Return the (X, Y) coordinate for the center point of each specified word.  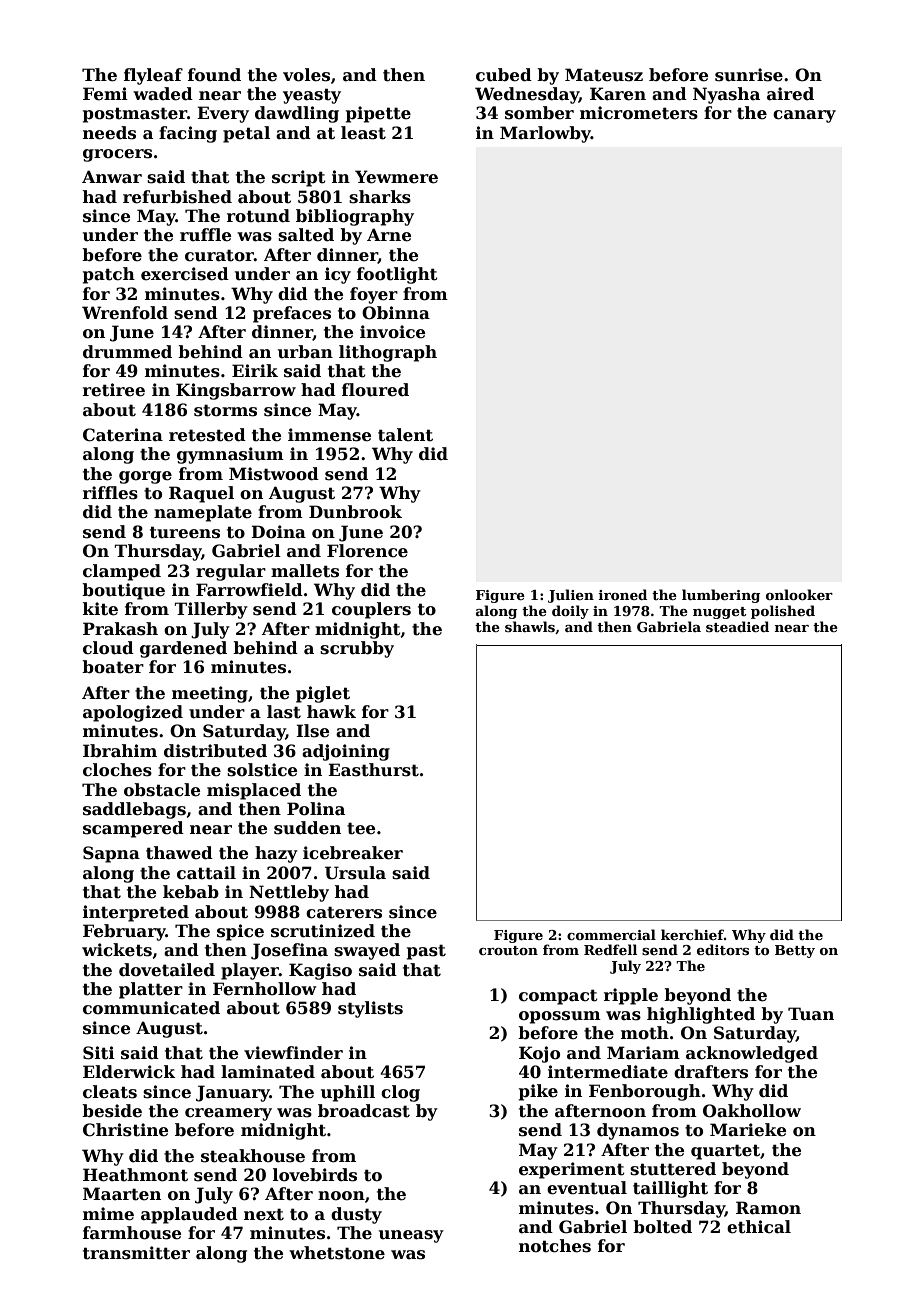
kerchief (692, 934)
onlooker (799, 594)
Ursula (355, 873)
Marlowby (545, 134)
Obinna (396, 313)
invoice (392, 332)
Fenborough (645, 1092)
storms (225, 411)
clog (400, 1093)
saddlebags (134, 810)
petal (246, 134)
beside (112, 1111)
